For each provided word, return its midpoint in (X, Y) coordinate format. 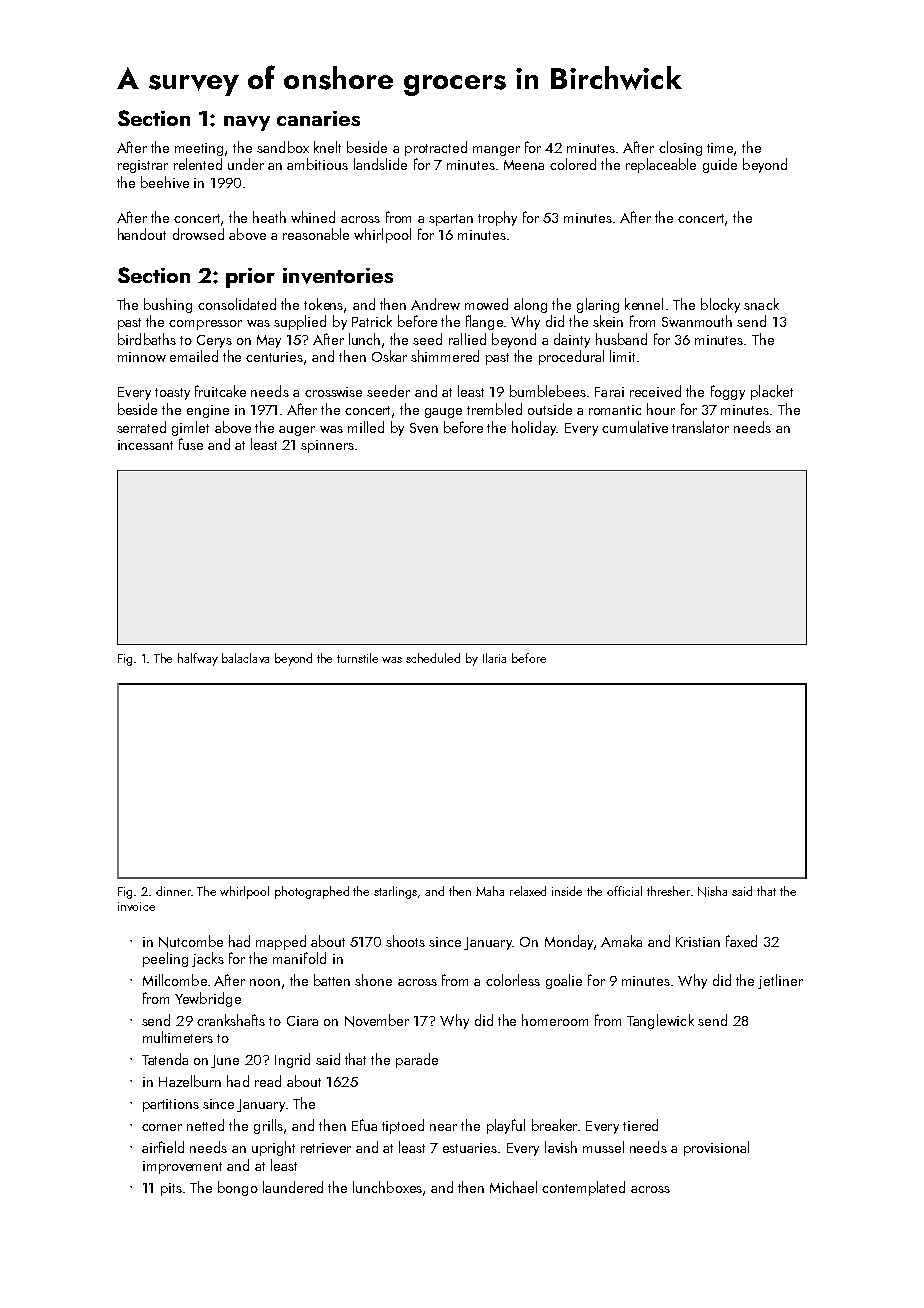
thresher (668, 891)
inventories (338, 276)
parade (417, 1060)
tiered (640, 1125)
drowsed (198, 234)
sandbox (283, 147)
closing (680, 148)
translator (700, 427)
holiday (534, 428)
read (268, 1081)
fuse (191, 444)
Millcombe (175, 980)
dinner (173, 891)
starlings (395, 892)
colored (573, 164)
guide (720, 165)
